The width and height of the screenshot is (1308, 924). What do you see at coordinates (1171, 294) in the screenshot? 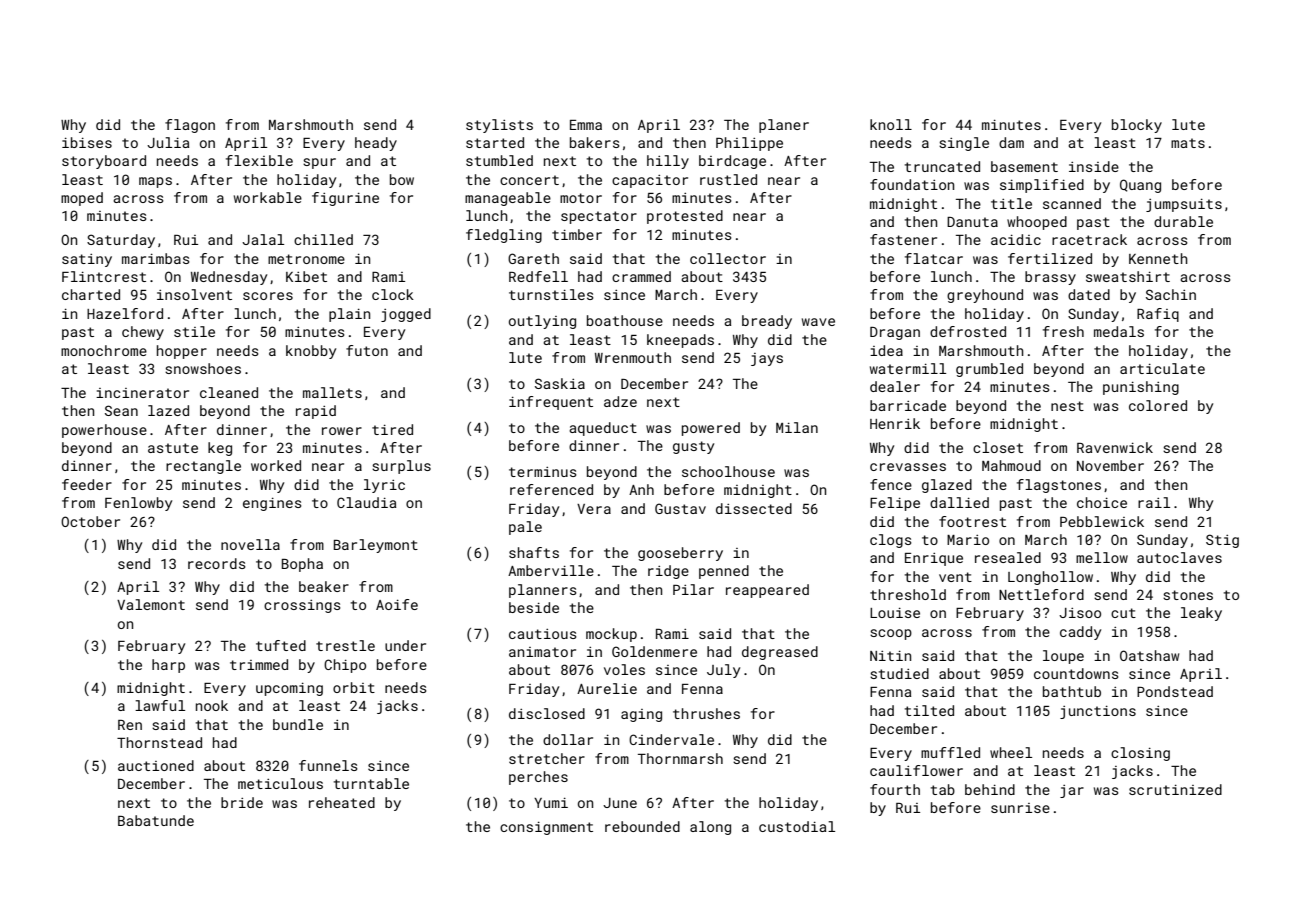
I see `Sachin` at bounding box center [1171, 294].
